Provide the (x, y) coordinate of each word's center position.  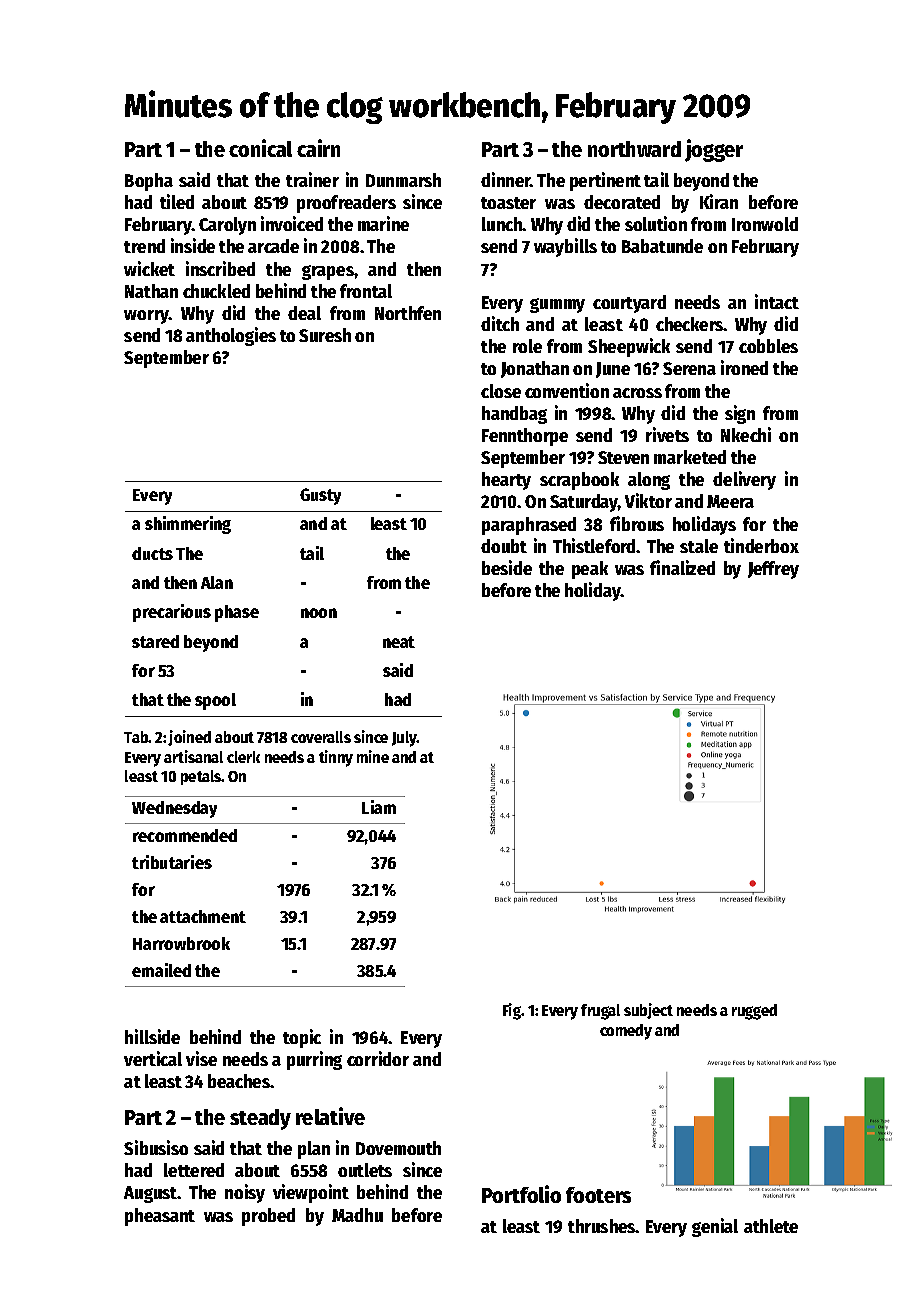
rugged (754, 1012)
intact (777, 301)
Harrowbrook (181, 943)
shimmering (188, 525)
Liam (379, 807)
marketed (690, 457)
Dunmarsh (403, 180)
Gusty (320, 496)
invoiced (292, 223)
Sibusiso (156, 1147)
